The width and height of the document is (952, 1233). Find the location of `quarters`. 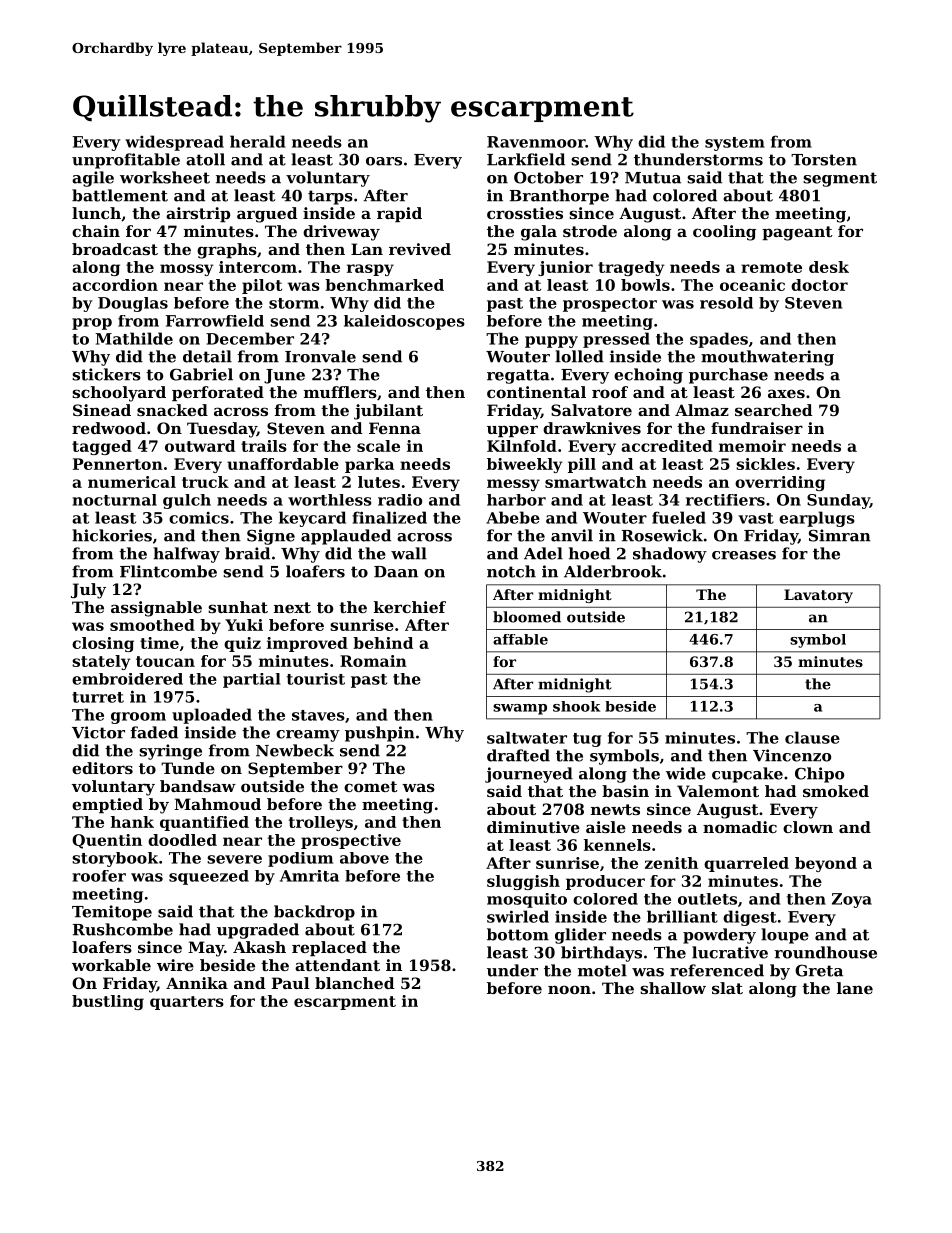

quarters is located at coordinates (187, 1003).
